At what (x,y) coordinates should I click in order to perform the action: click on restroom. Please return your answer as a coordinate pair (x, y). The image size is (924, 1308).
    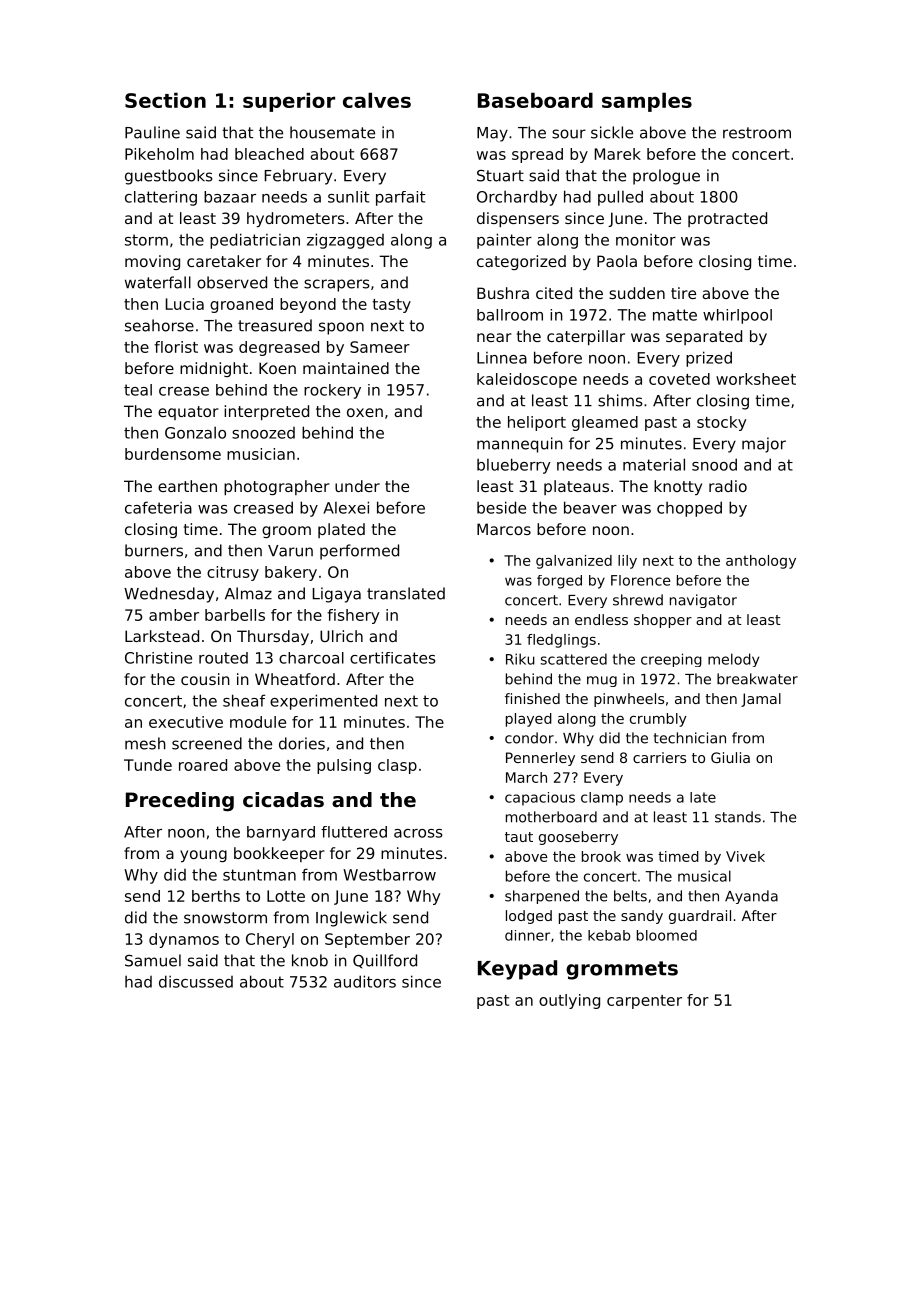
    Looking at the image, I should click on (757, 133).
